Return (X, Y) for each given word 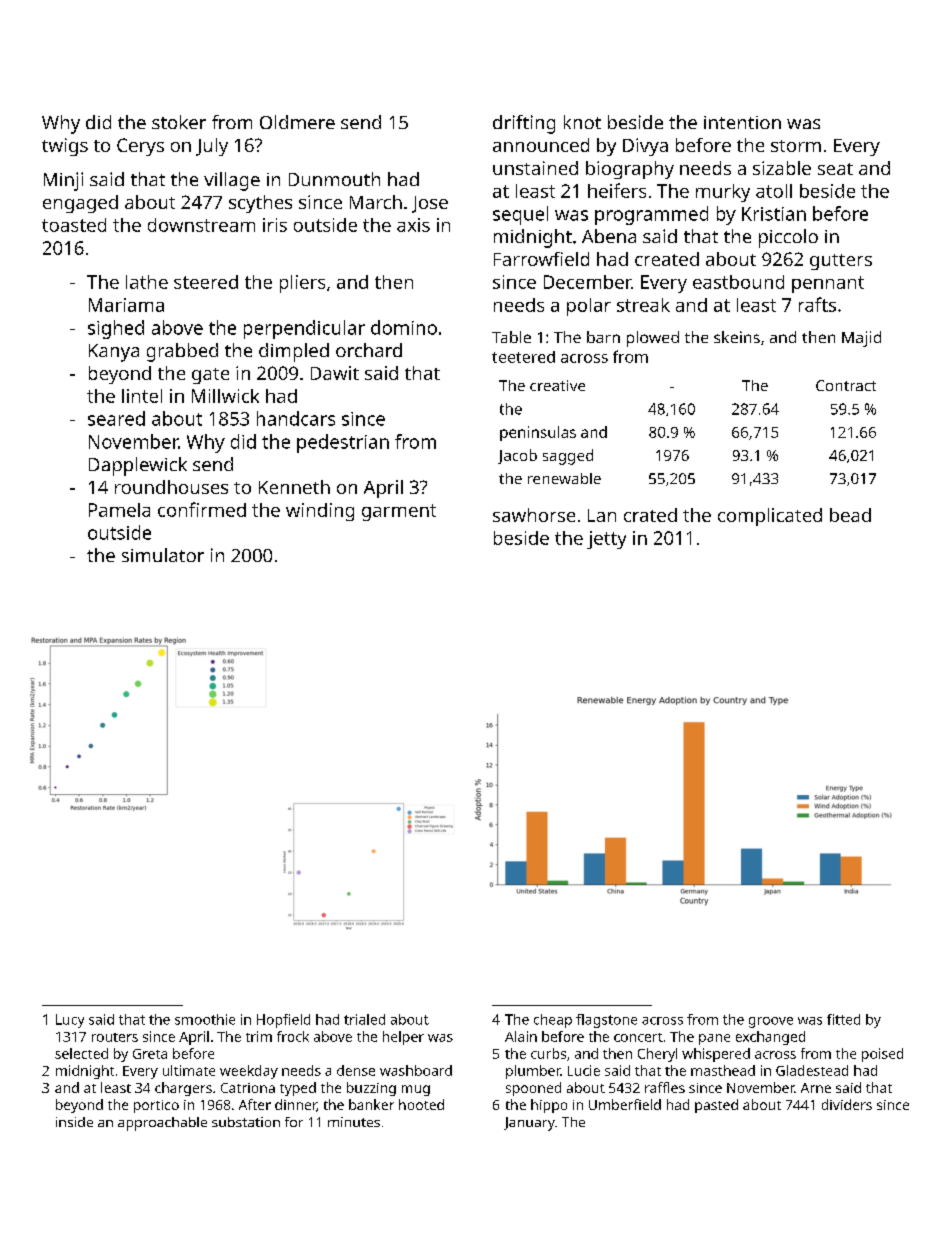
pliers (302, 284)
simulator (163, 555)
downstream (201, 225)
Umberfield (625, 1104)
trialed (364, 1019)
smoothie (205, 1019)
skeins (737, 337)
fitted (843, 1019)
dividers (847, 1104)
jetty (606, 540)
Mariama (126, 305)
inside (74, 1122)
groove (771, 1022)
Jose (430, 204)
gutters (841, 262)
